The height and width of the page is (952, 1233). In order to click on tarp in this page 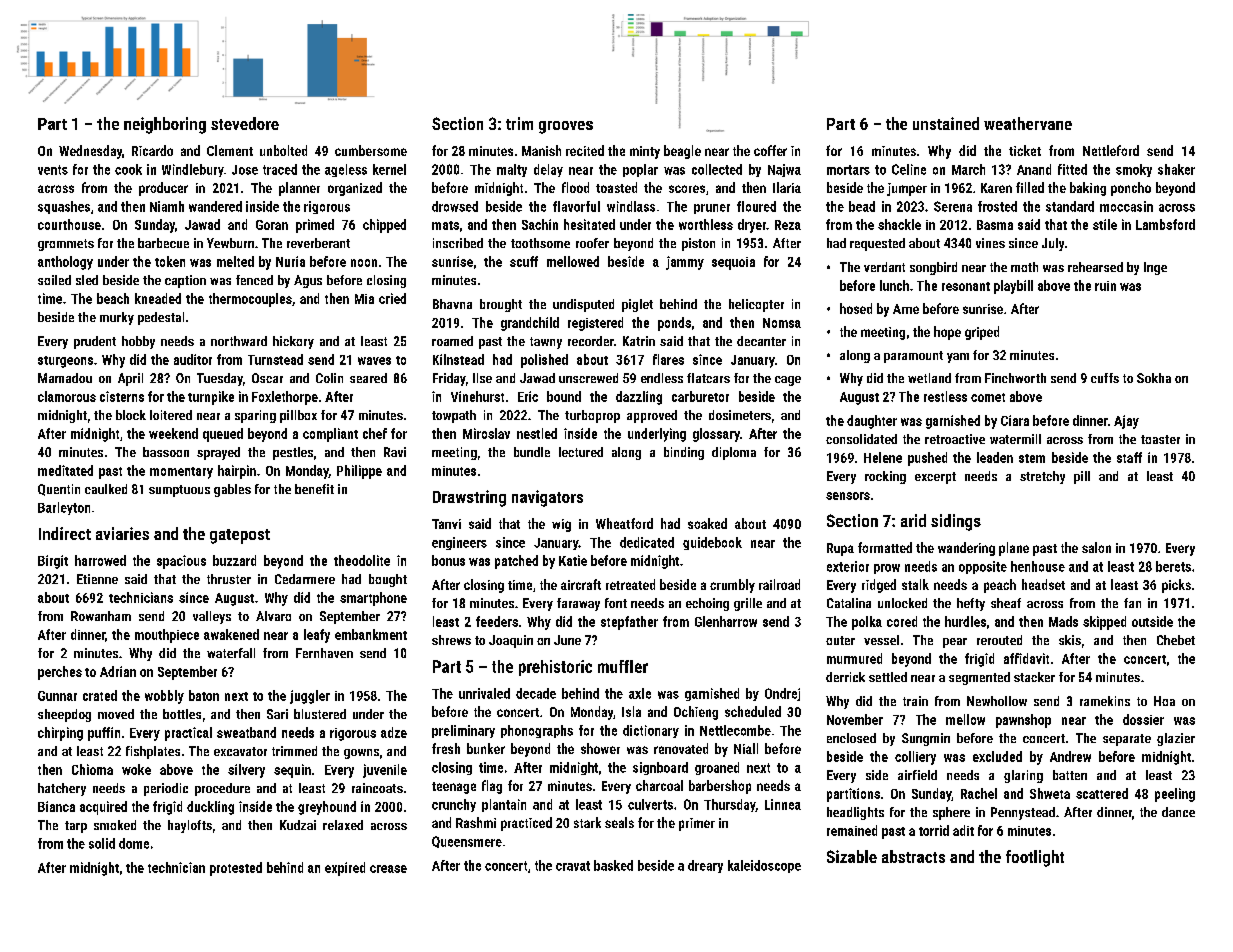, I will do `click(76, 827)`.
